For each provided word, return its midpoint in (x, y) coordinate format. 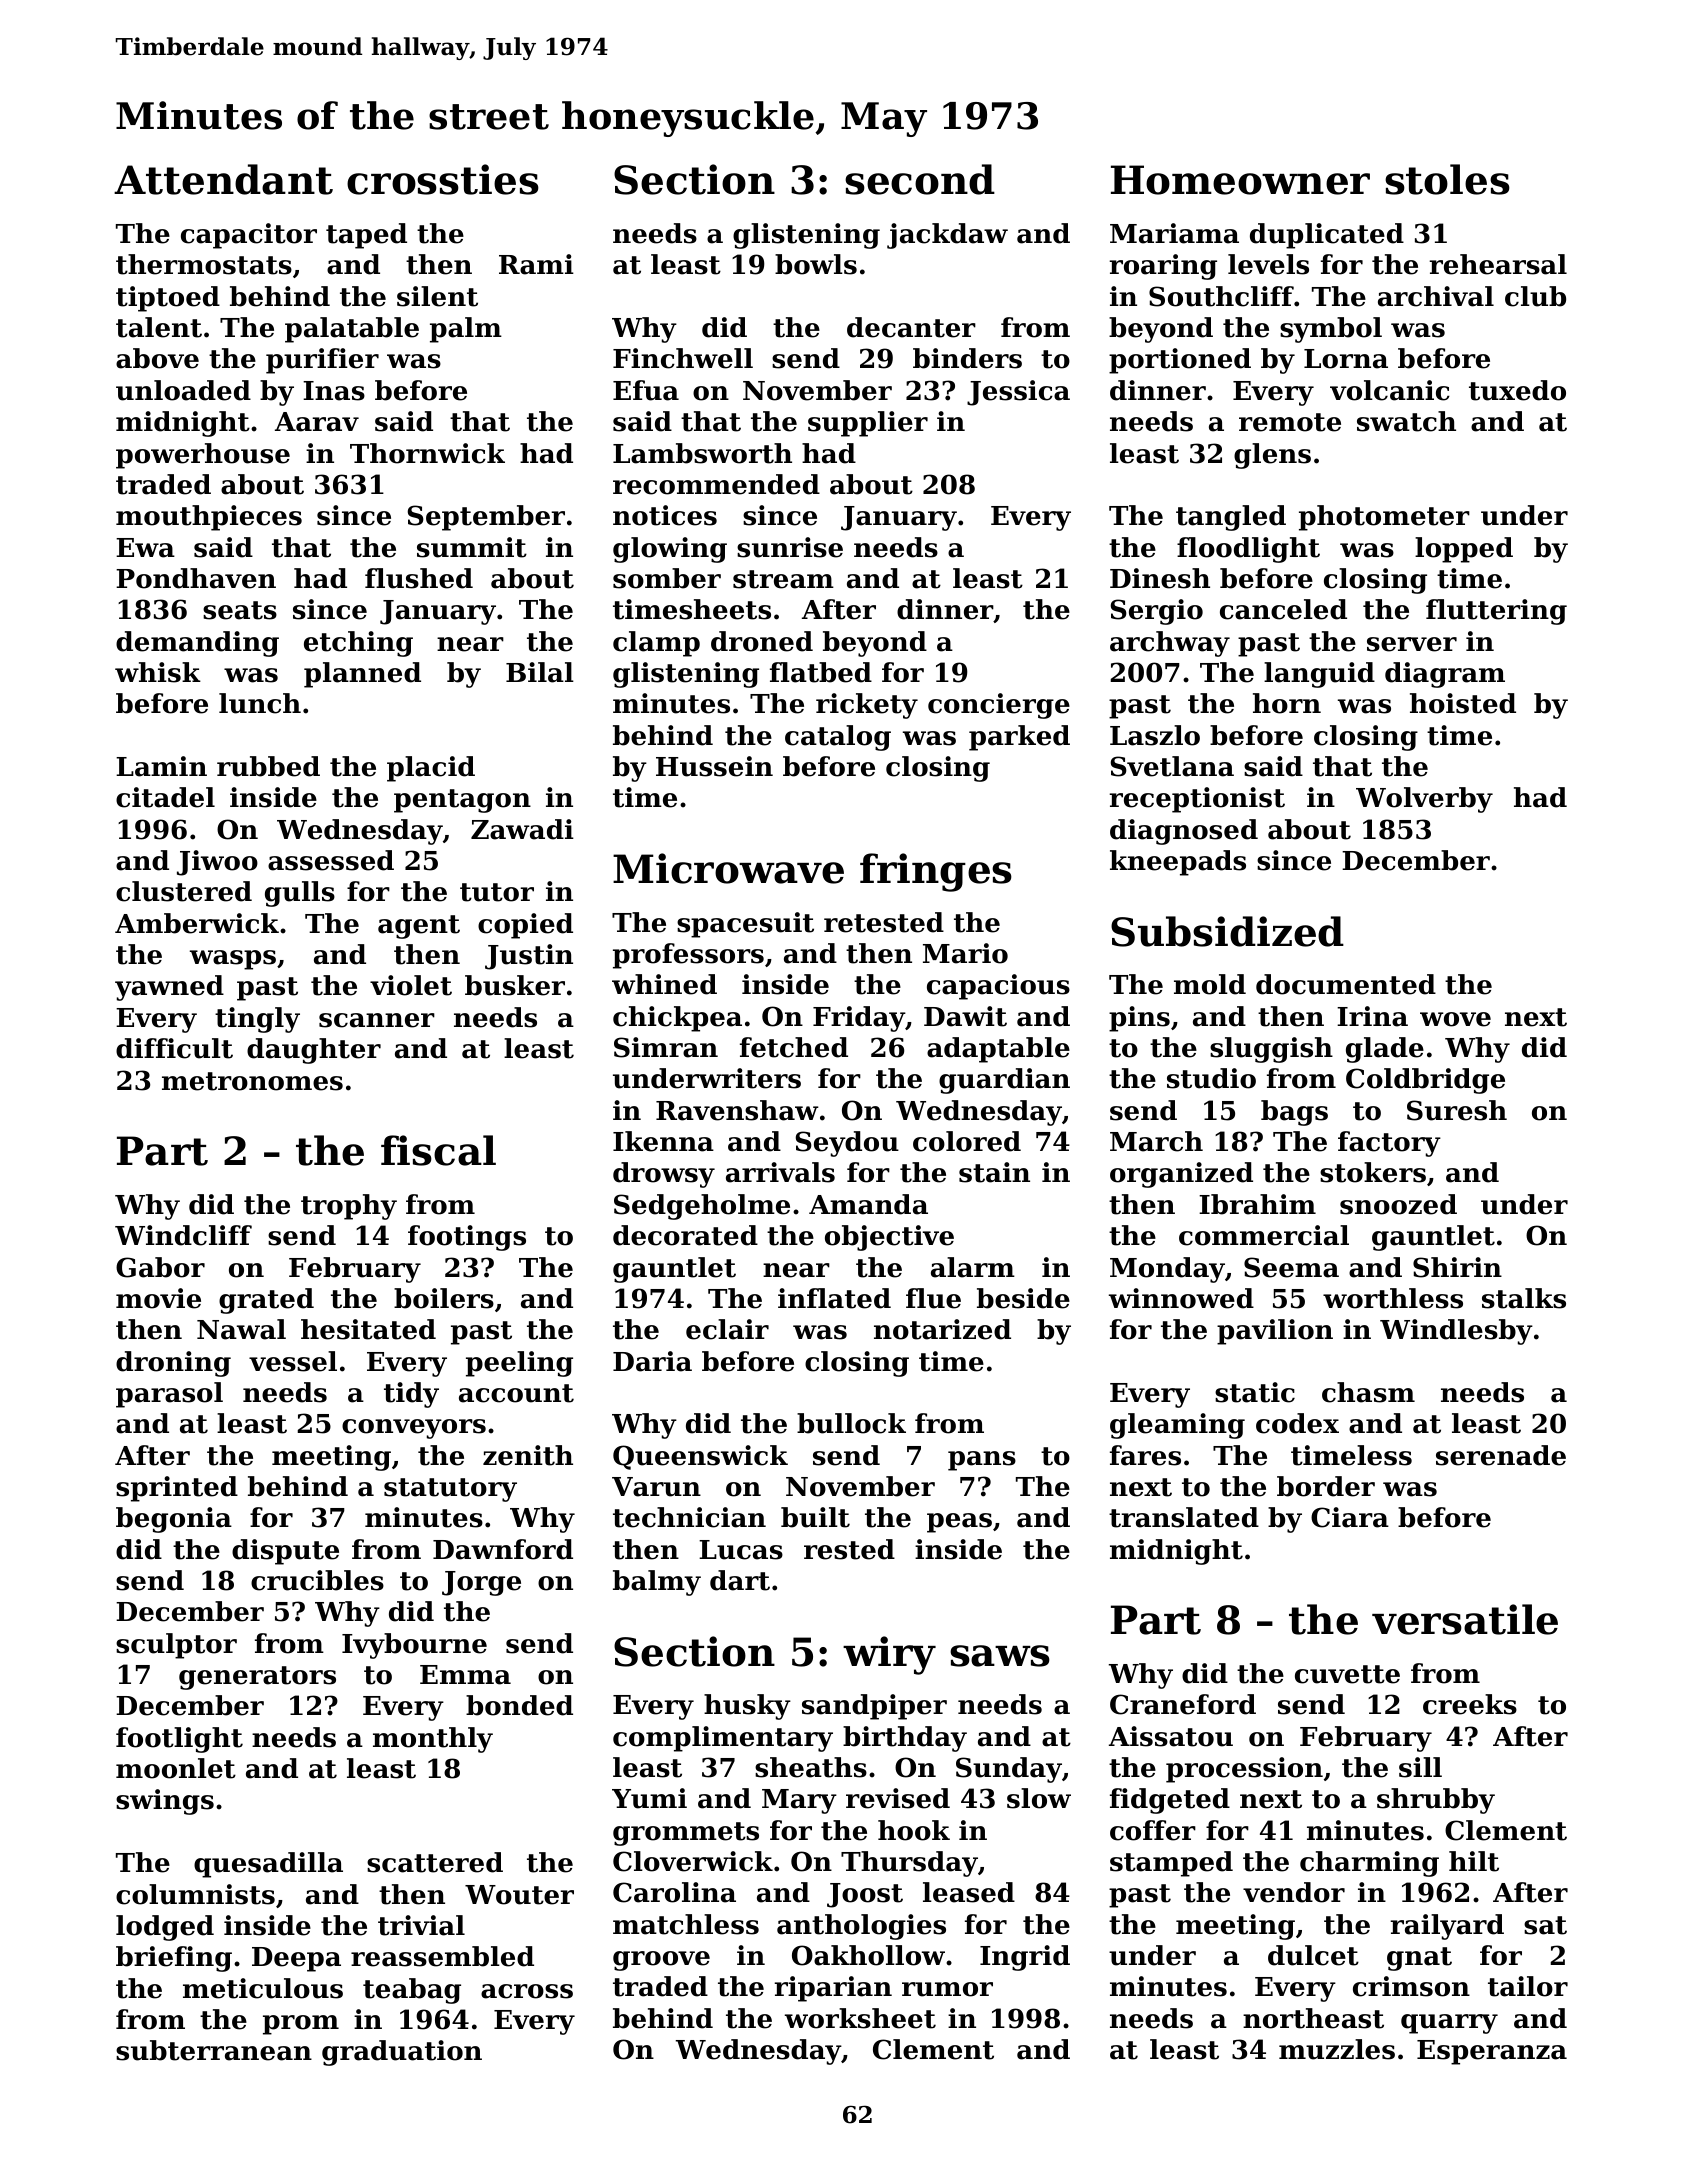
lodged (165, 1928)
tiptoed (168, 299)
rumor (947, 1989)
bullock (851, 1423)
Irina (1372, 1016)
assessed (331, 860)
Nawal (241, 1329)
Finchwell (683, 358)
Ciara (1350, 1517)
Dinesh (1160, 578)
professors (688, 956)
